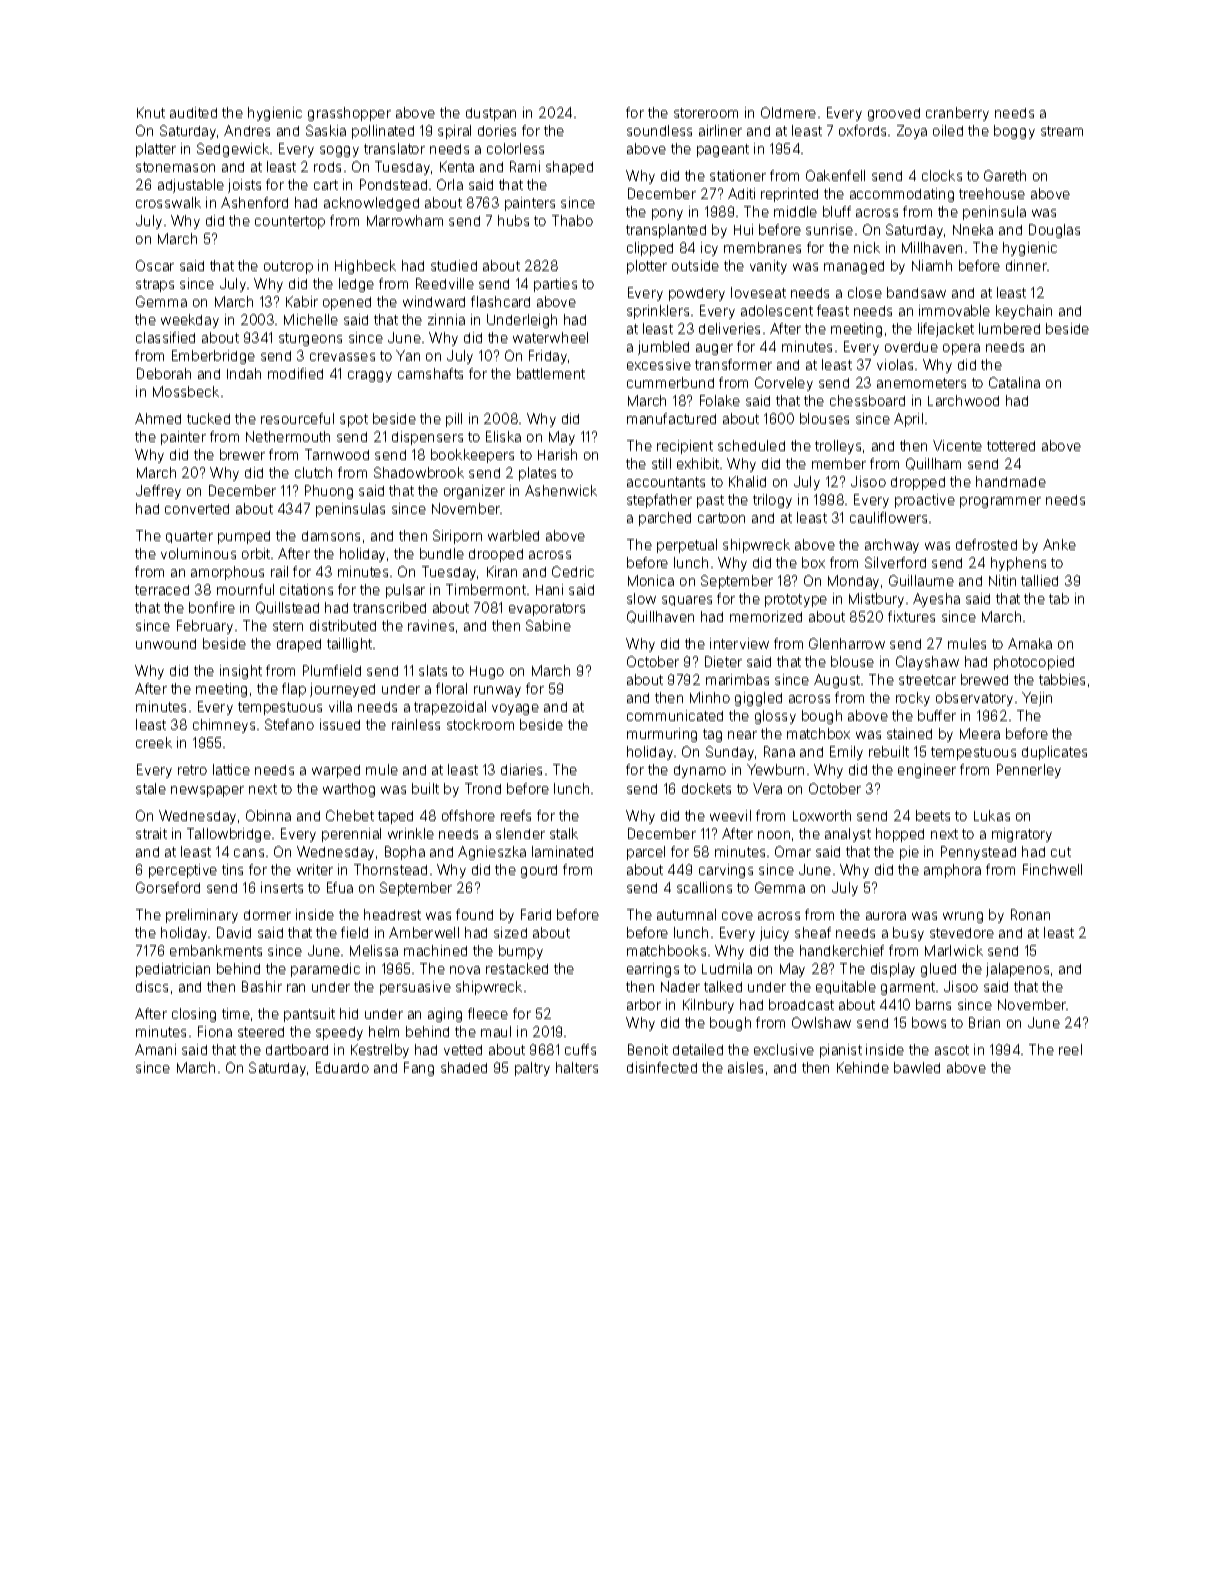 This document has width=1227, height=1588. I want to click on Amani, so click(155, 1049).
